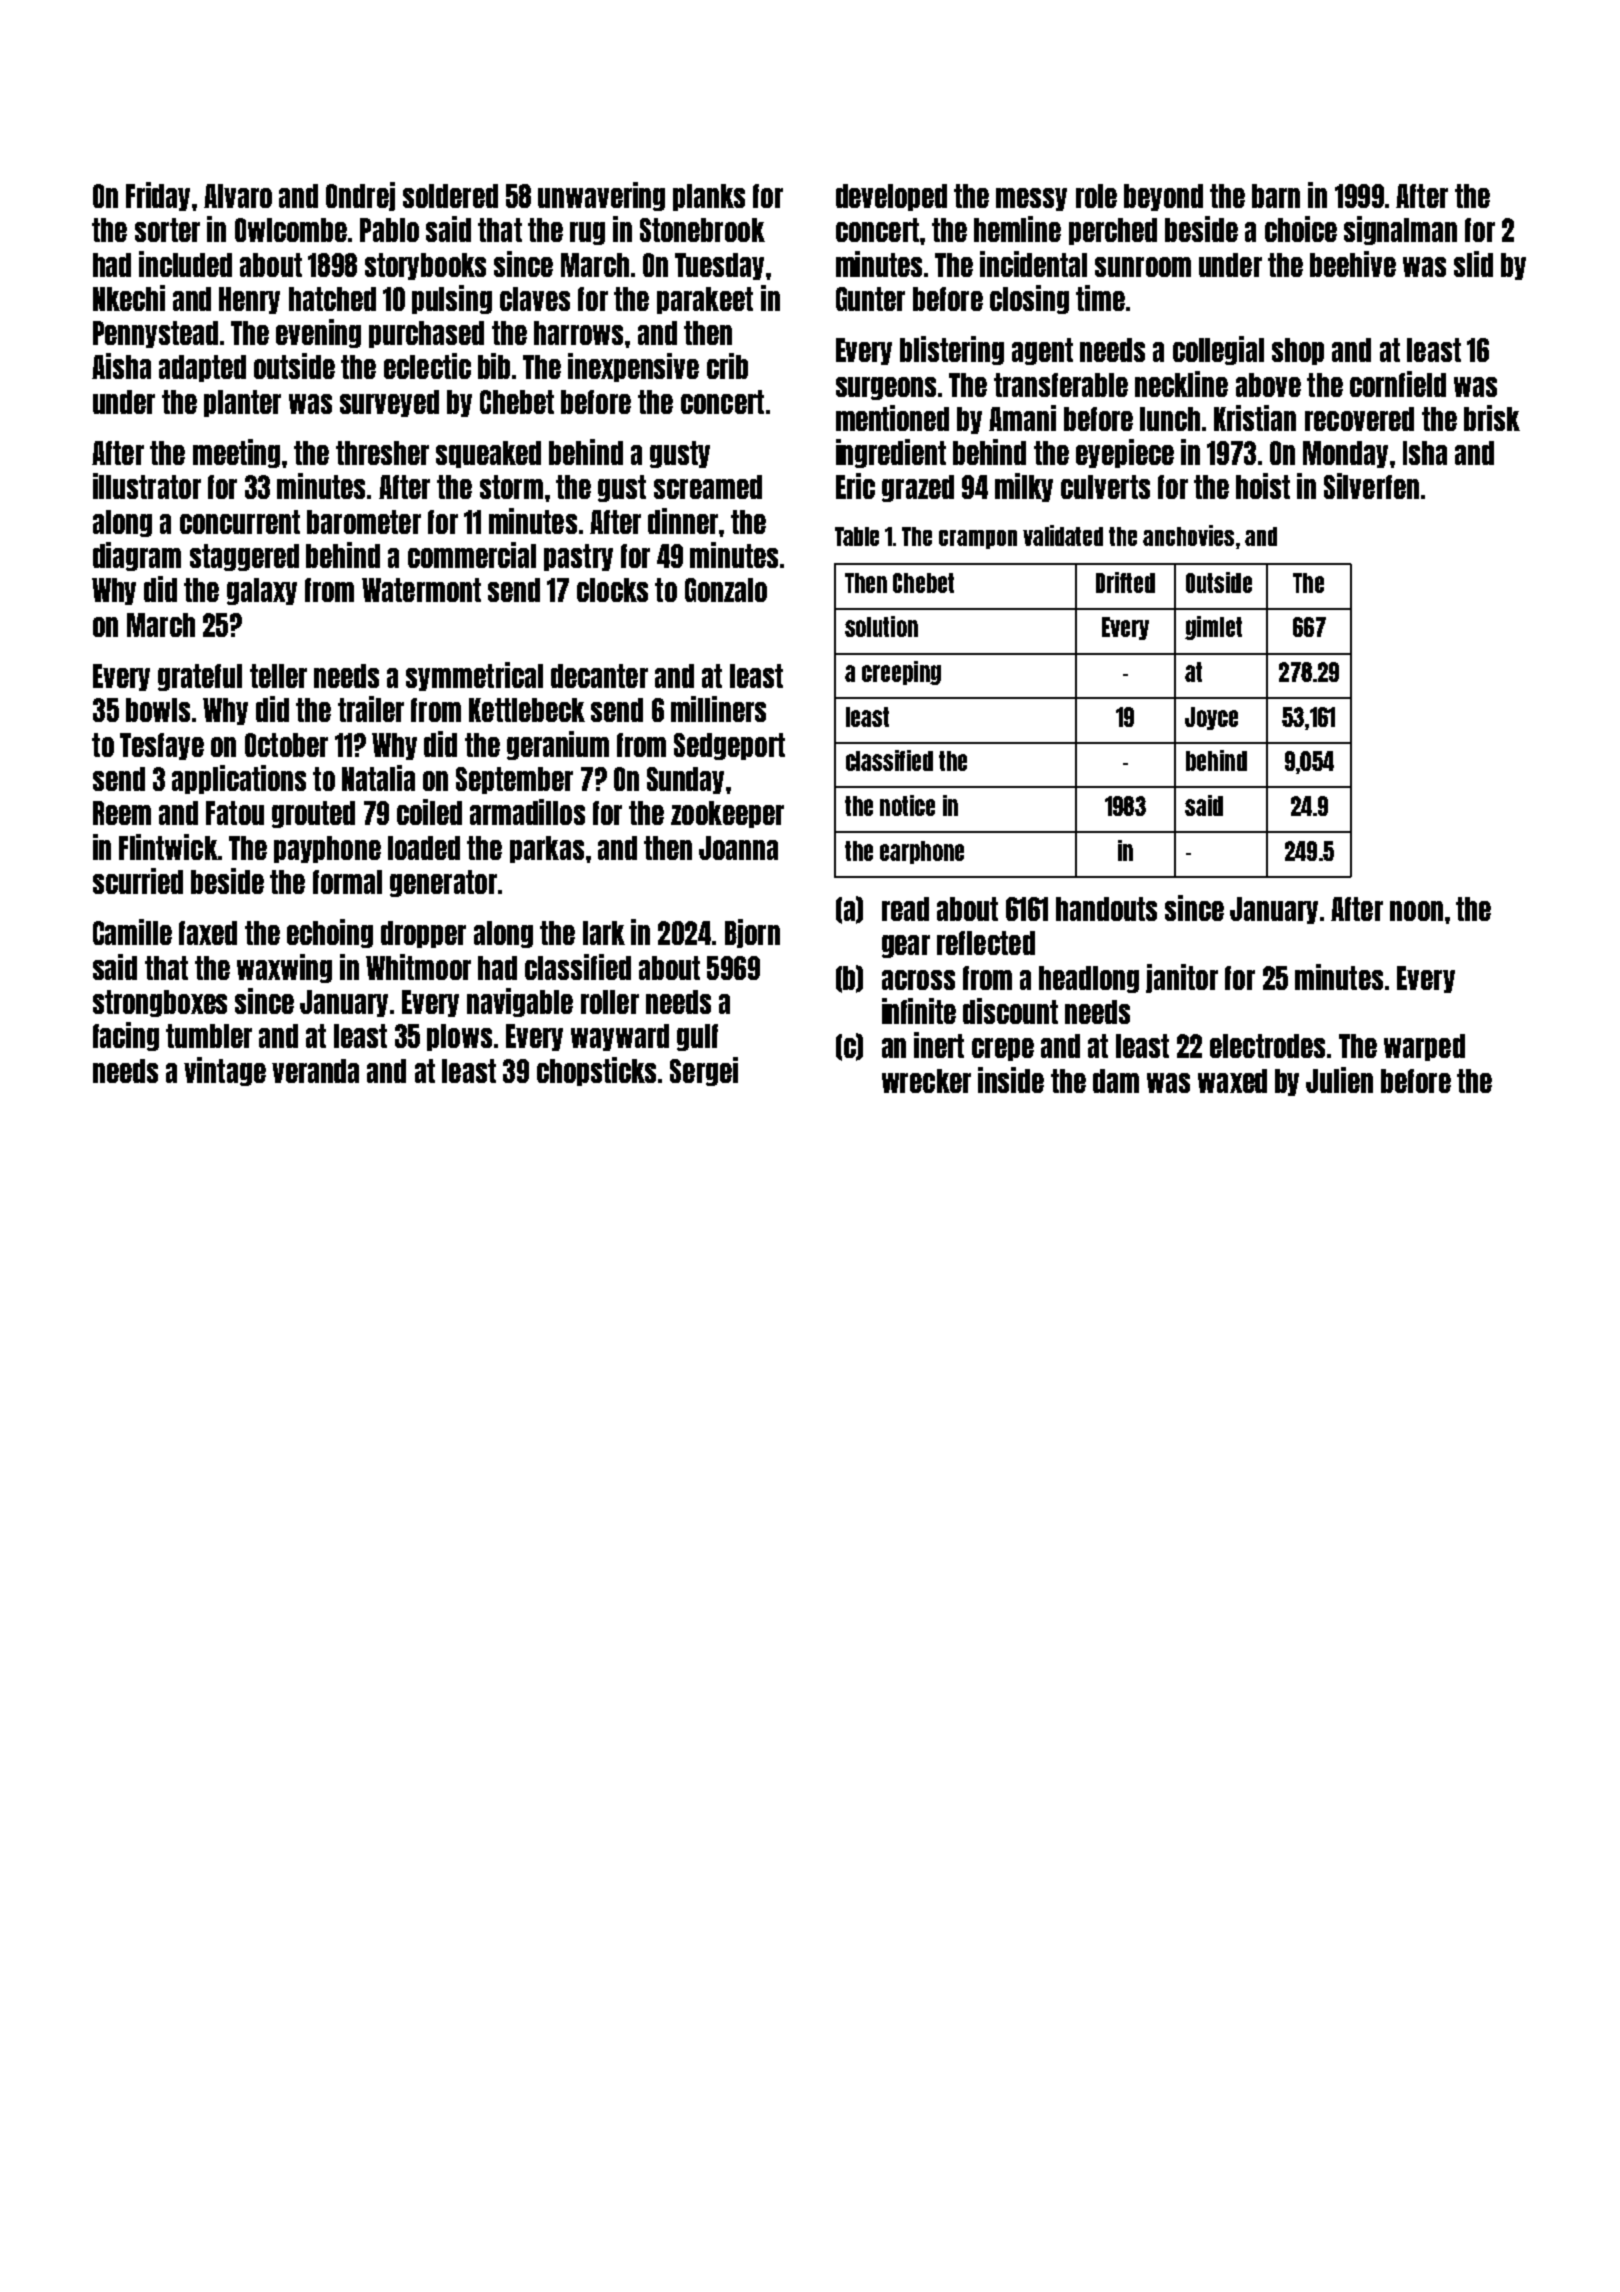 The width and height of the screenshot is (1620, 2292). Describe the element at coordinates (612, 590) in the screenshot. I see `clocks` at that location.
